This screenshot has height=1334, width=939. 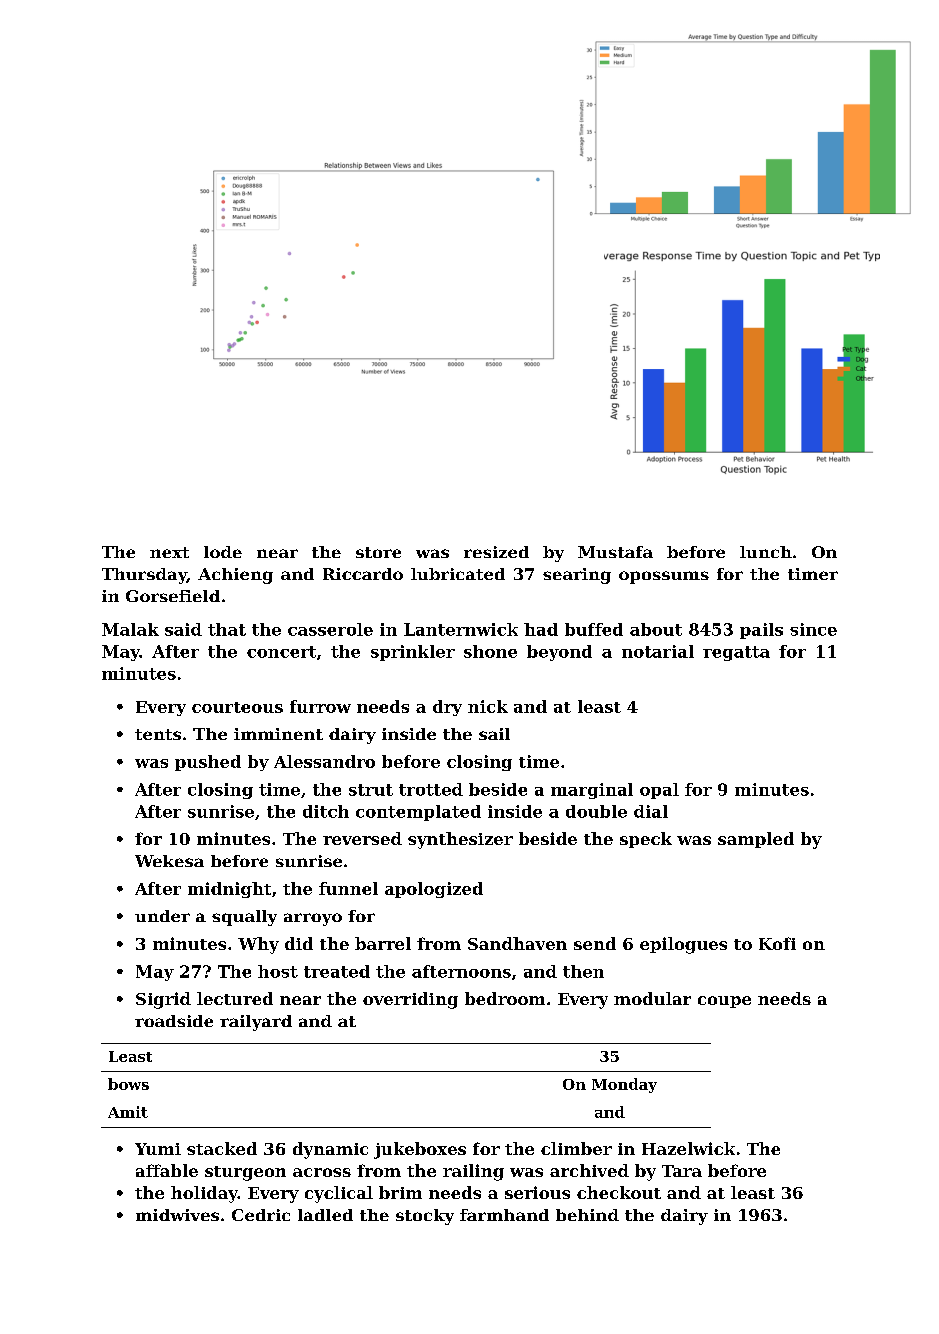 I want to click on bedroom, so click(x=505, y=998).
